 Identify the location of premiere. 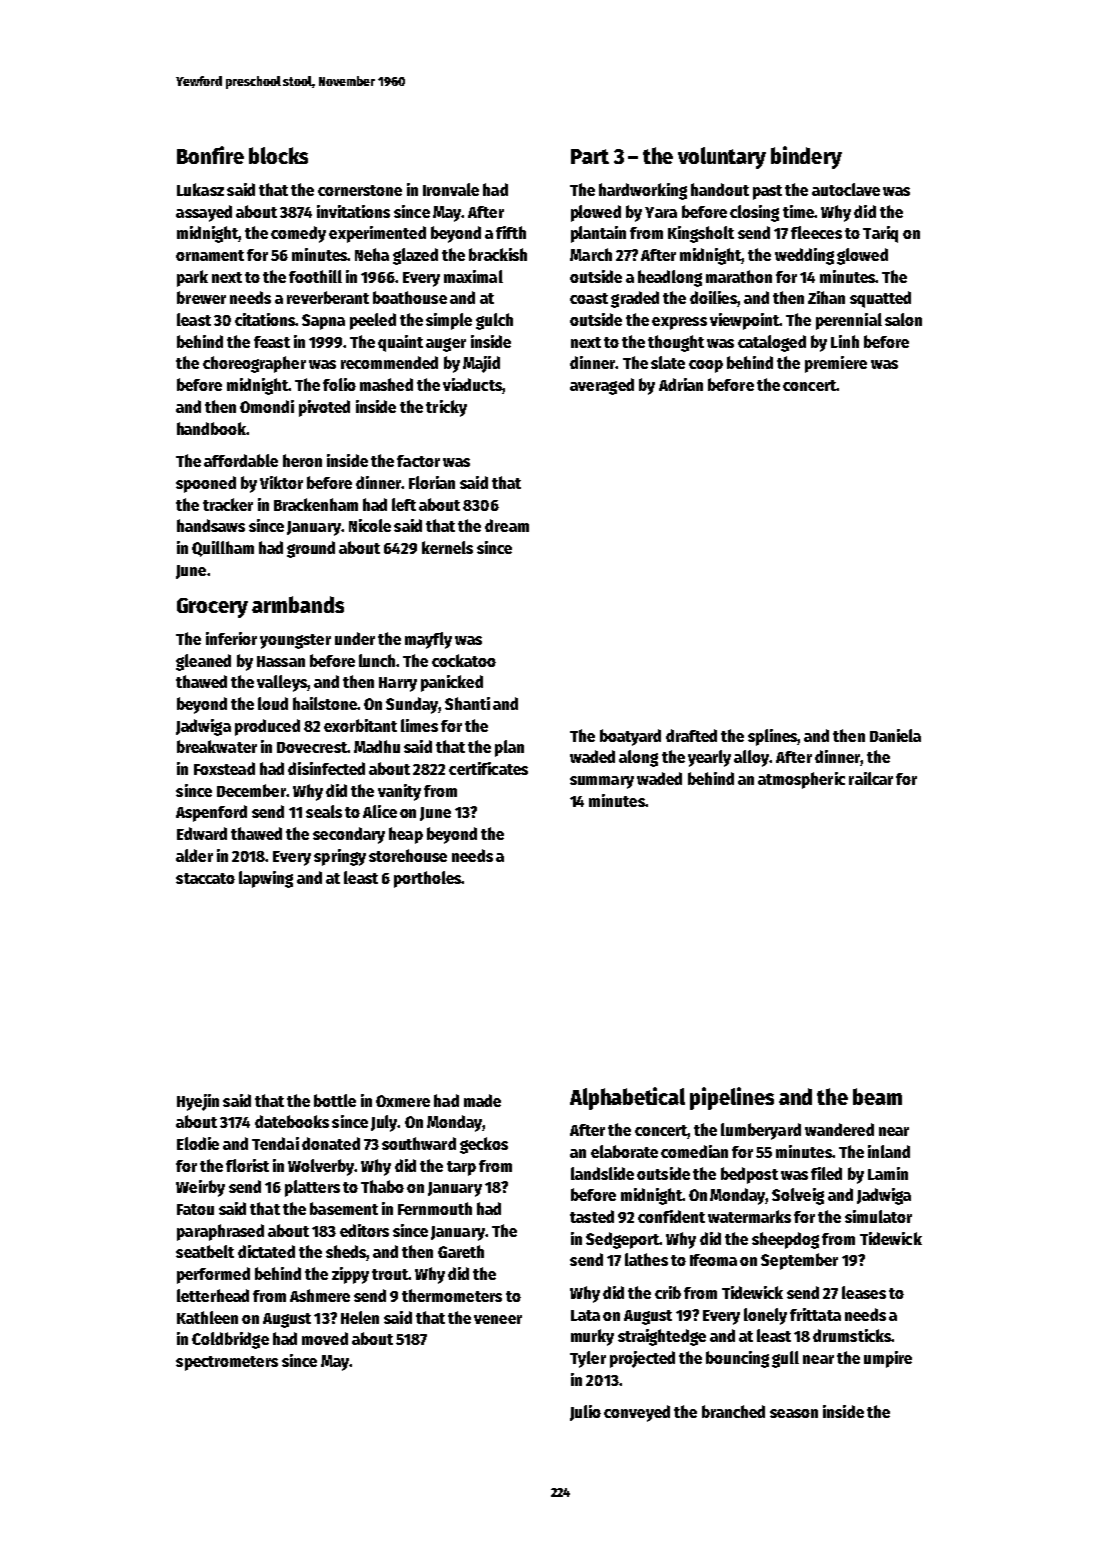
(836, 364).
